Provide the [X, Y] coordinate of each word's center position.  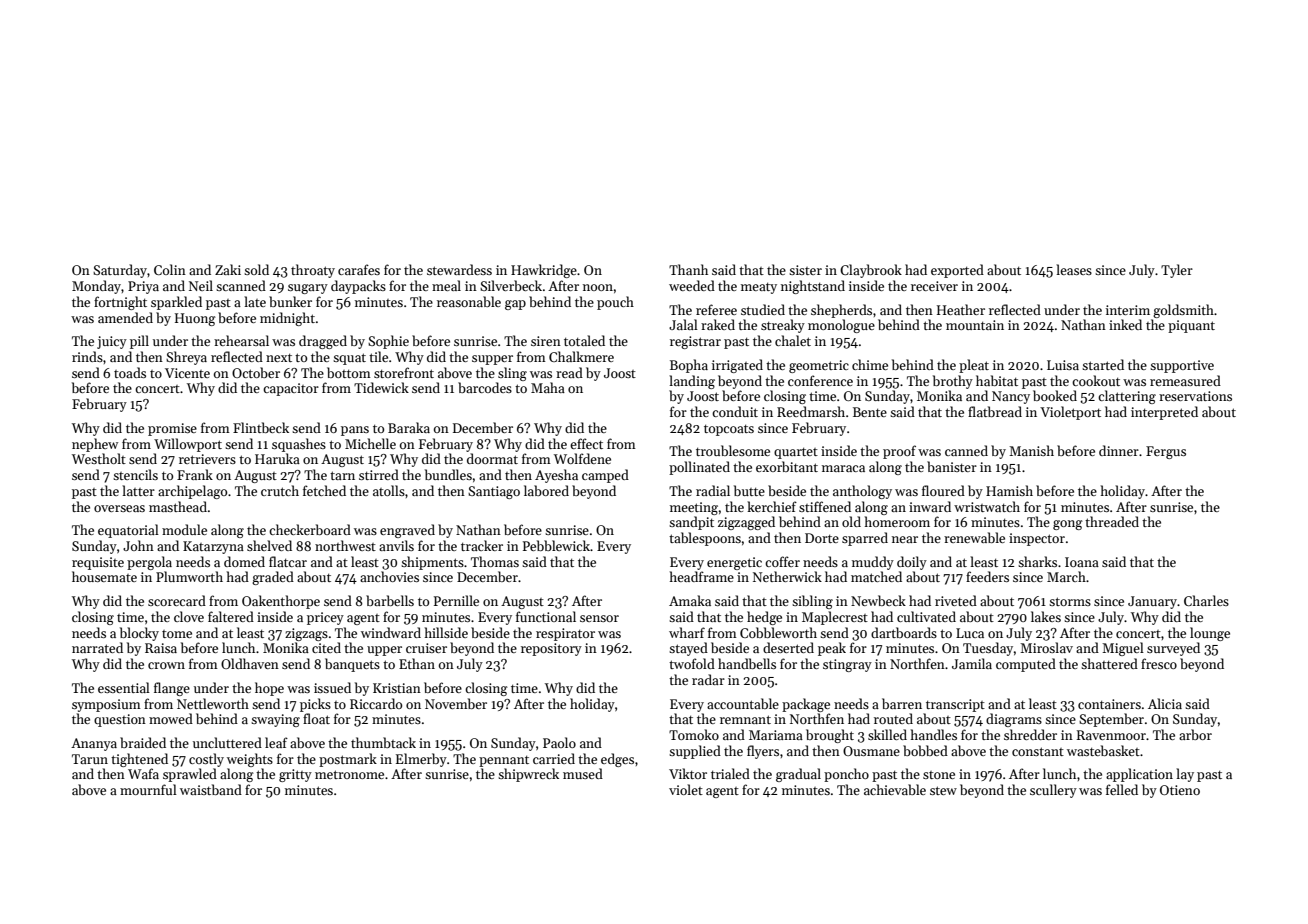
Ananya [94, 744]
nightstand [813, 287]
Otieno [1180, 790]
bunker [290, 301]
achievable [895, 789]
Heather [961, 309]
